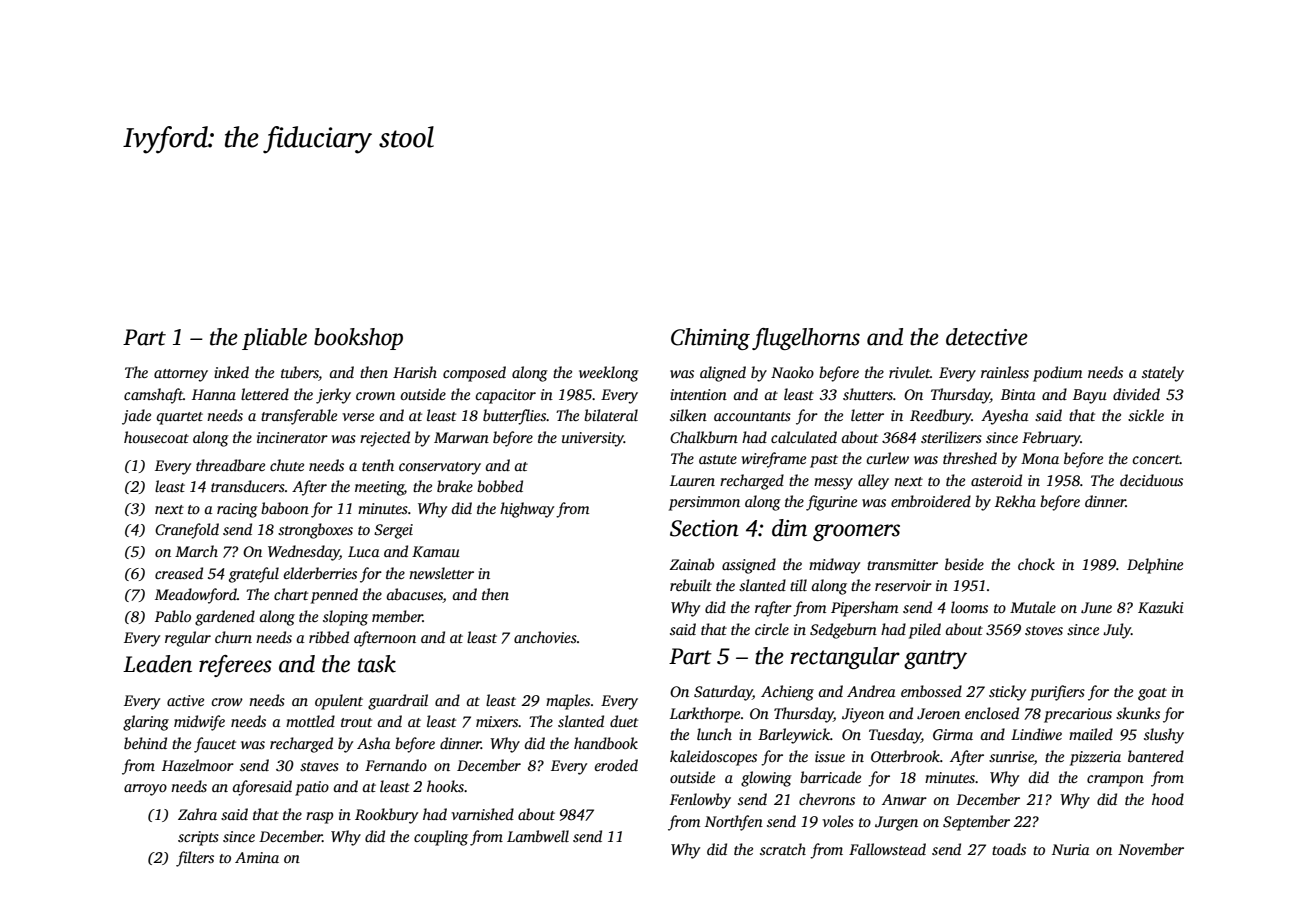  Describe the element at coordinates (257, 857) in the screenshot. I see `Amina` at that location.
